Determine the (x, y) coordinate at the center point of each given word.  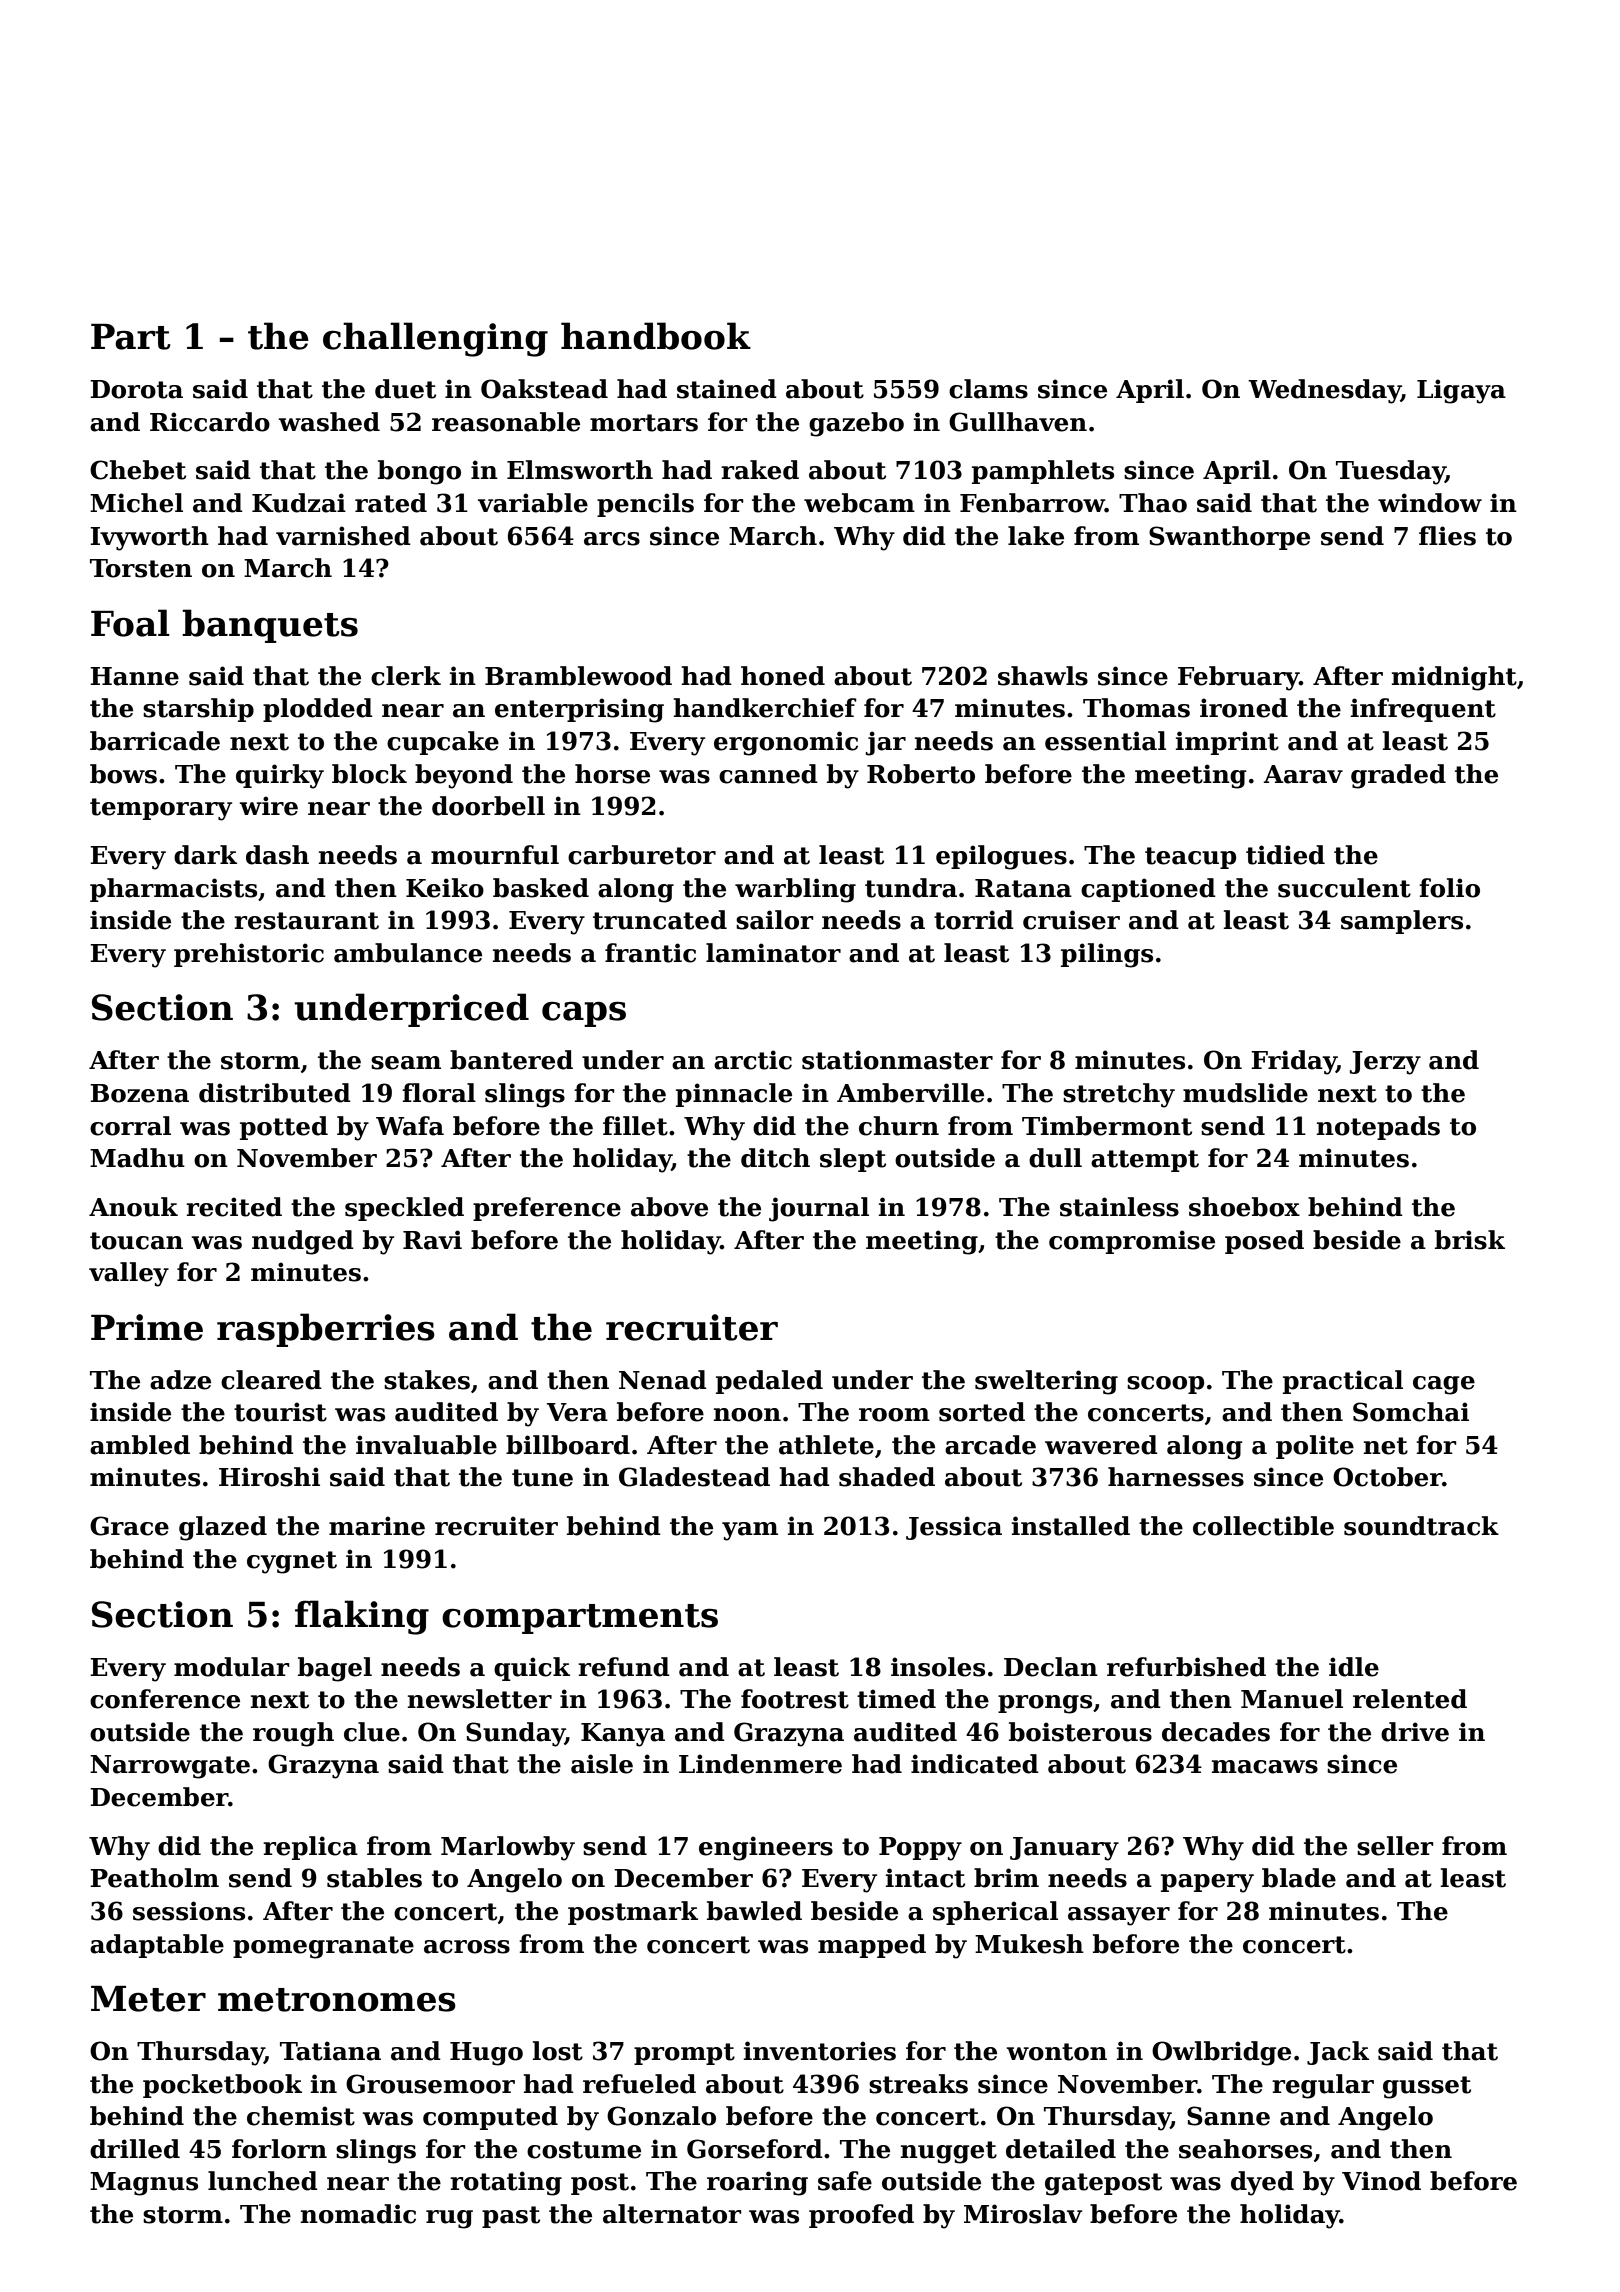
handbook (656, 336)
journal (819, 1209)
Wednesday (1324, 391)
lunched (263, 2181)
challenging (435, 339)
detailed (1061, 2149)
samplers (1402, 922)
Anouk (133, 1207)
